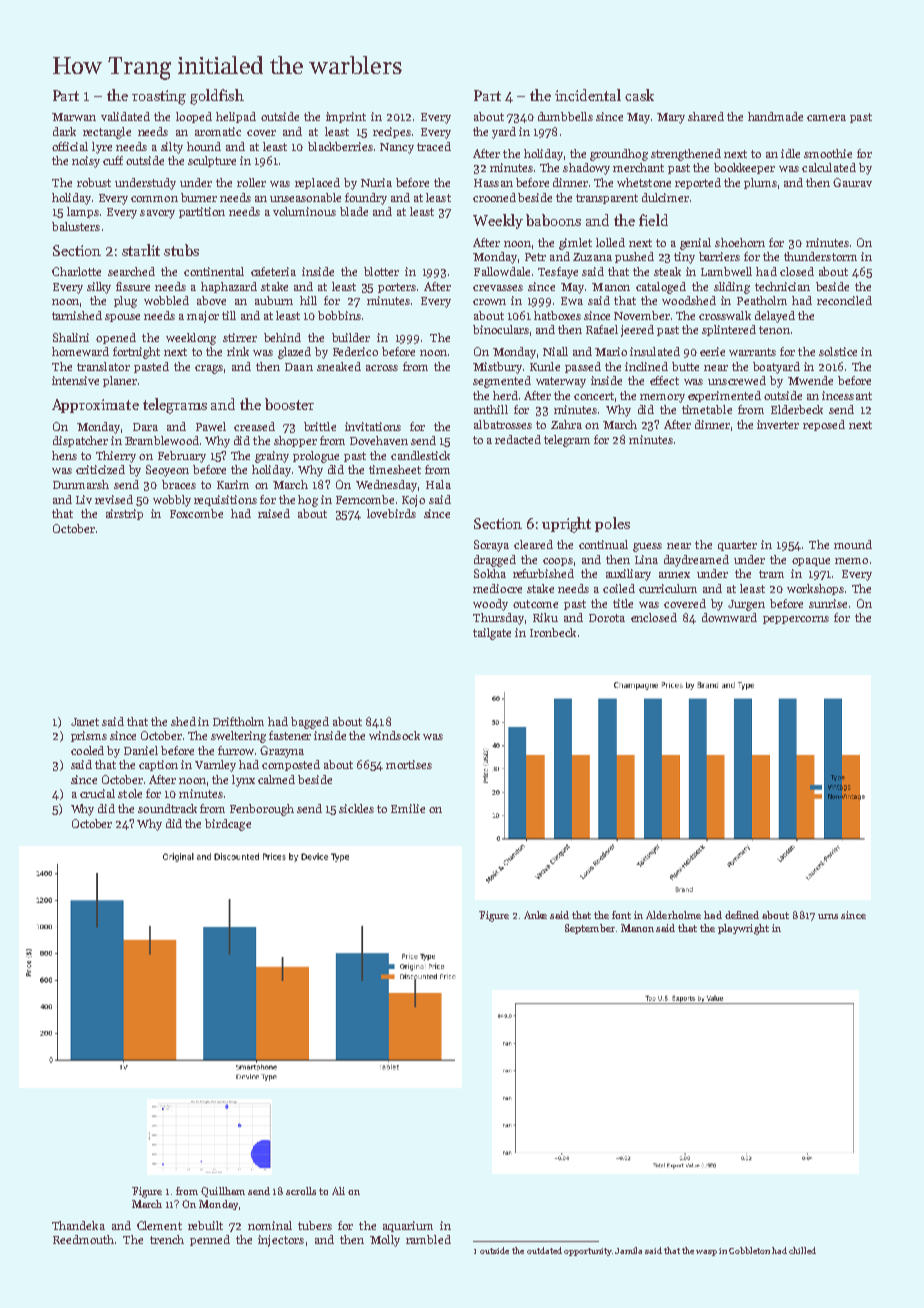 The image size is (924, 1308). What do you see at coordinates (535, 915) in the screenshot?
I see `Anke` at bounding box center [535, 915].
